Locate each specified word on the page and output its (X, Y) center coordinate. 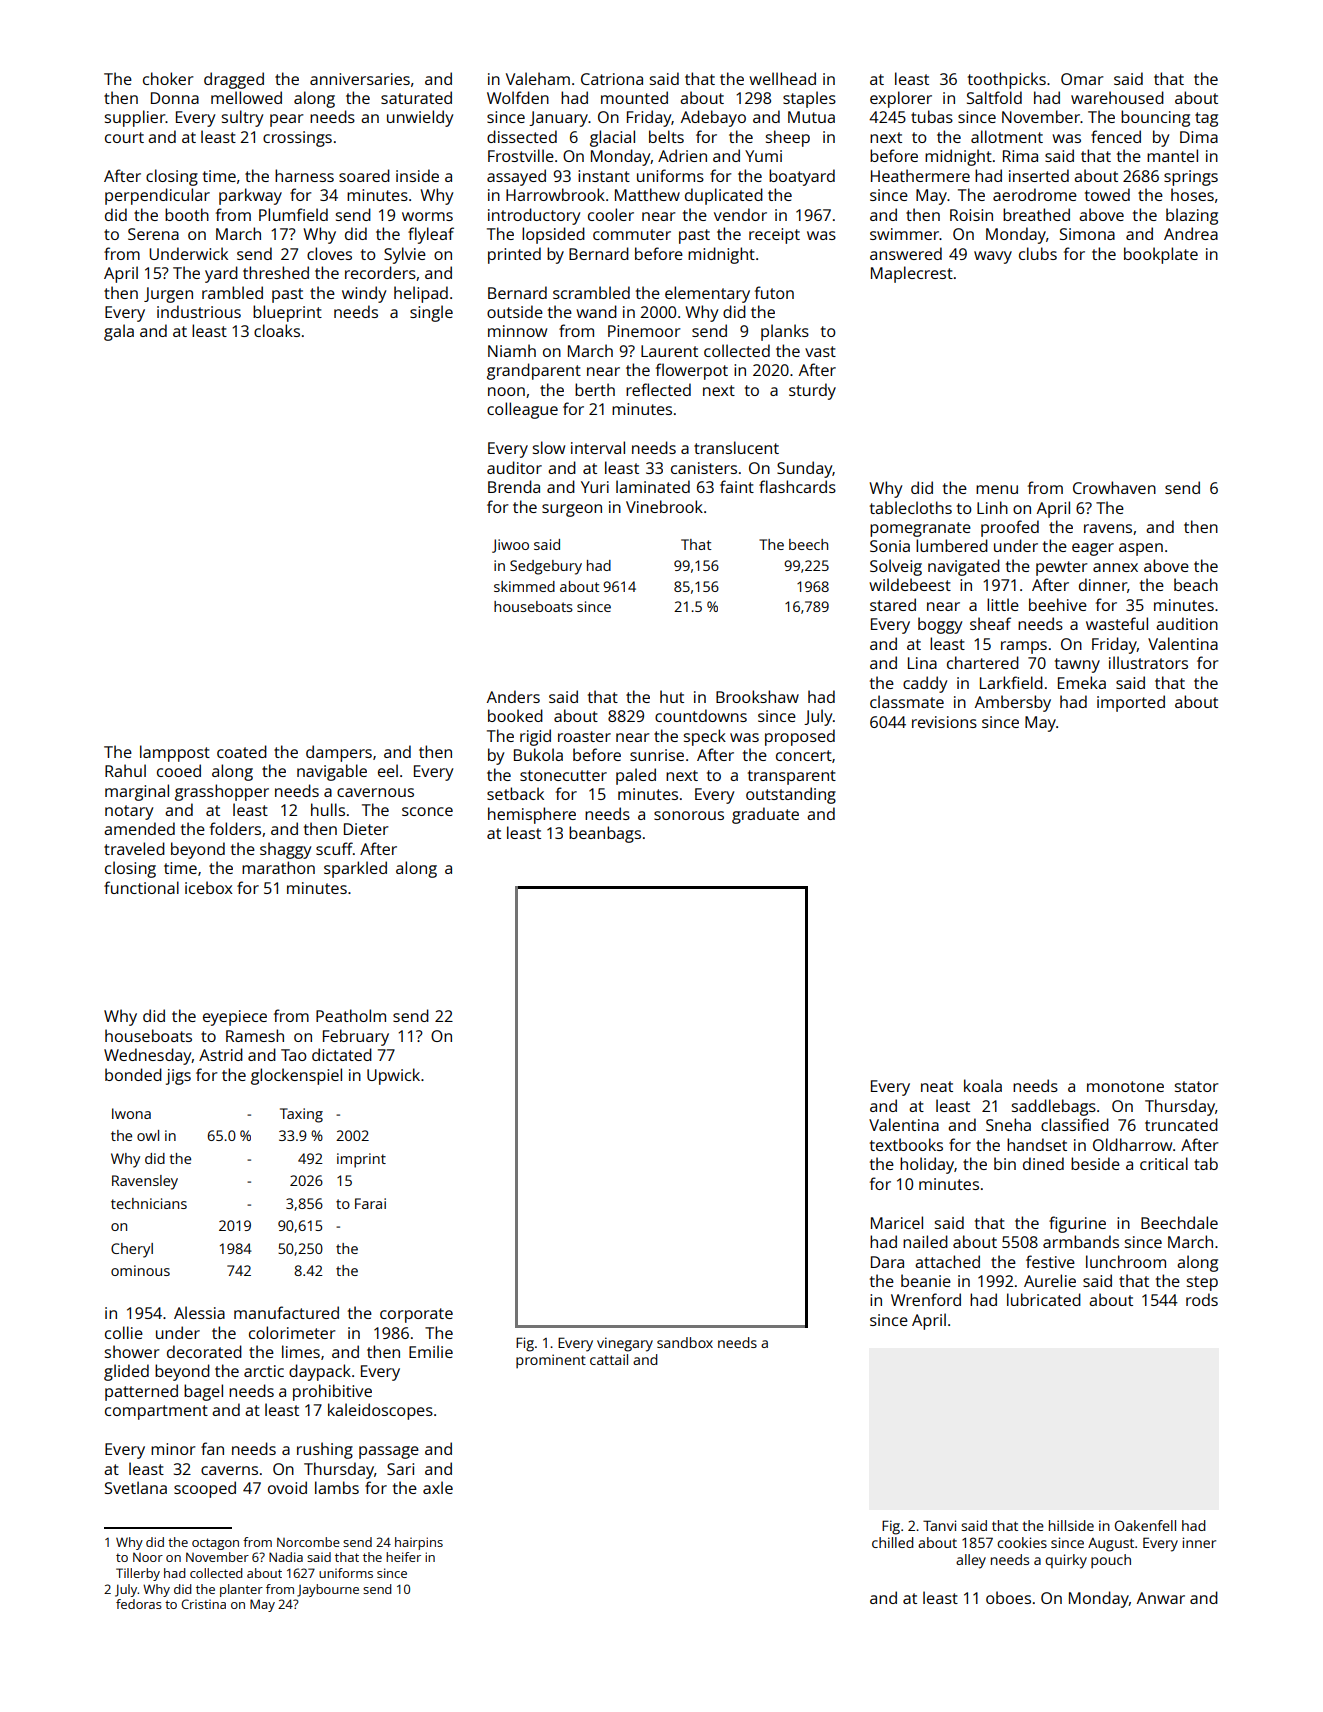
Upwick (393, 1076)
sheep (788, 138)
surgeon (572, 510)
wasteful (1117, 623)
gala (119, 332)
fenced (1116, 136)
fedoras (139, 1604)
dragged (234, 80)
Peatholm (351, 1015)
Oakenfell (1145, 1525)
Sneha (1008, 1124)
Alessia (199, 1312)
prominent (551, 1361)
